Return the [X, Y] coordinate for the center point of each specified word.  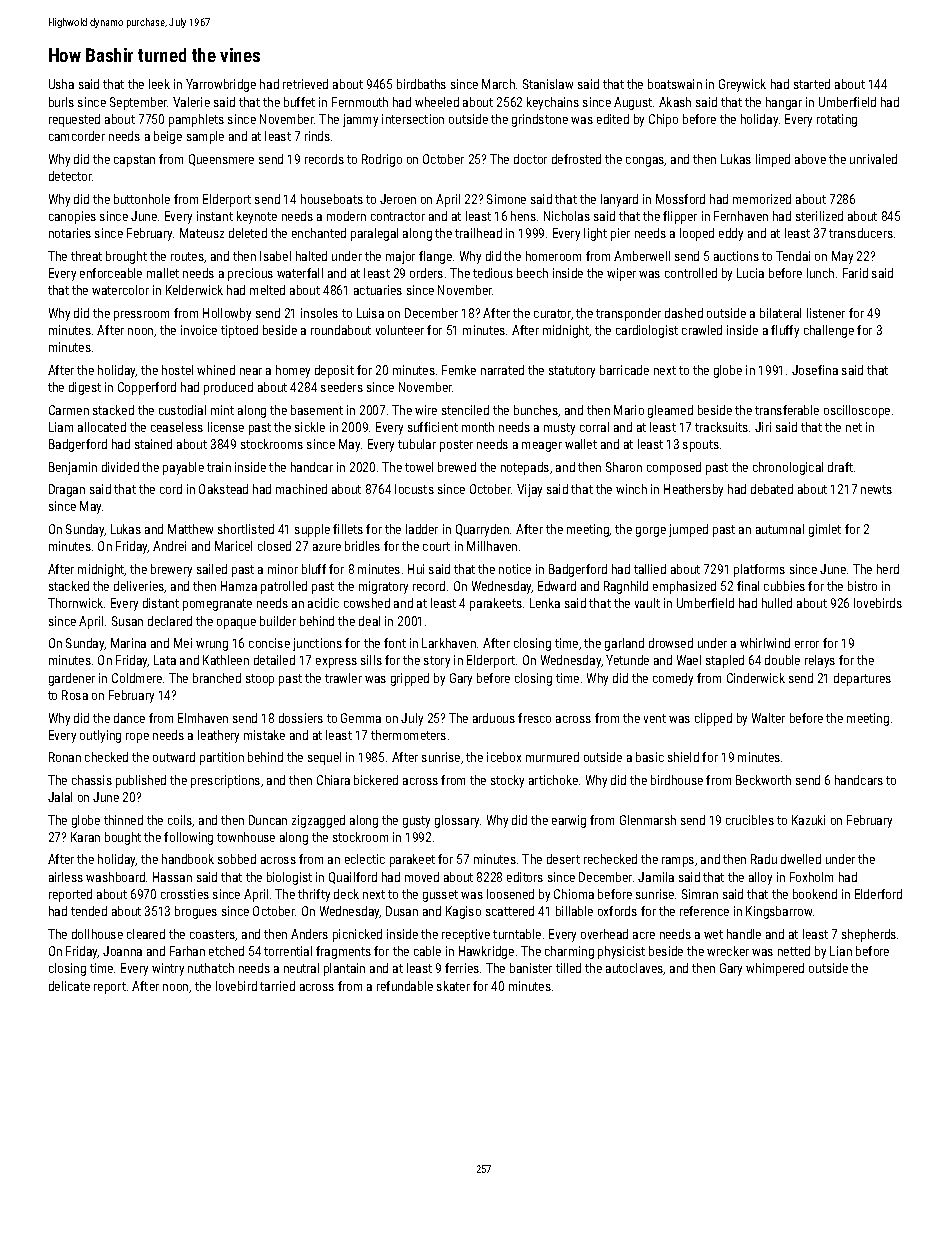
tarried [277, 986]
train [219, 467]
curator [552, 313]
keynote [257, 217]
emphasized [684, 587]
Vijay [529, 490]
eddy [731, 234]
